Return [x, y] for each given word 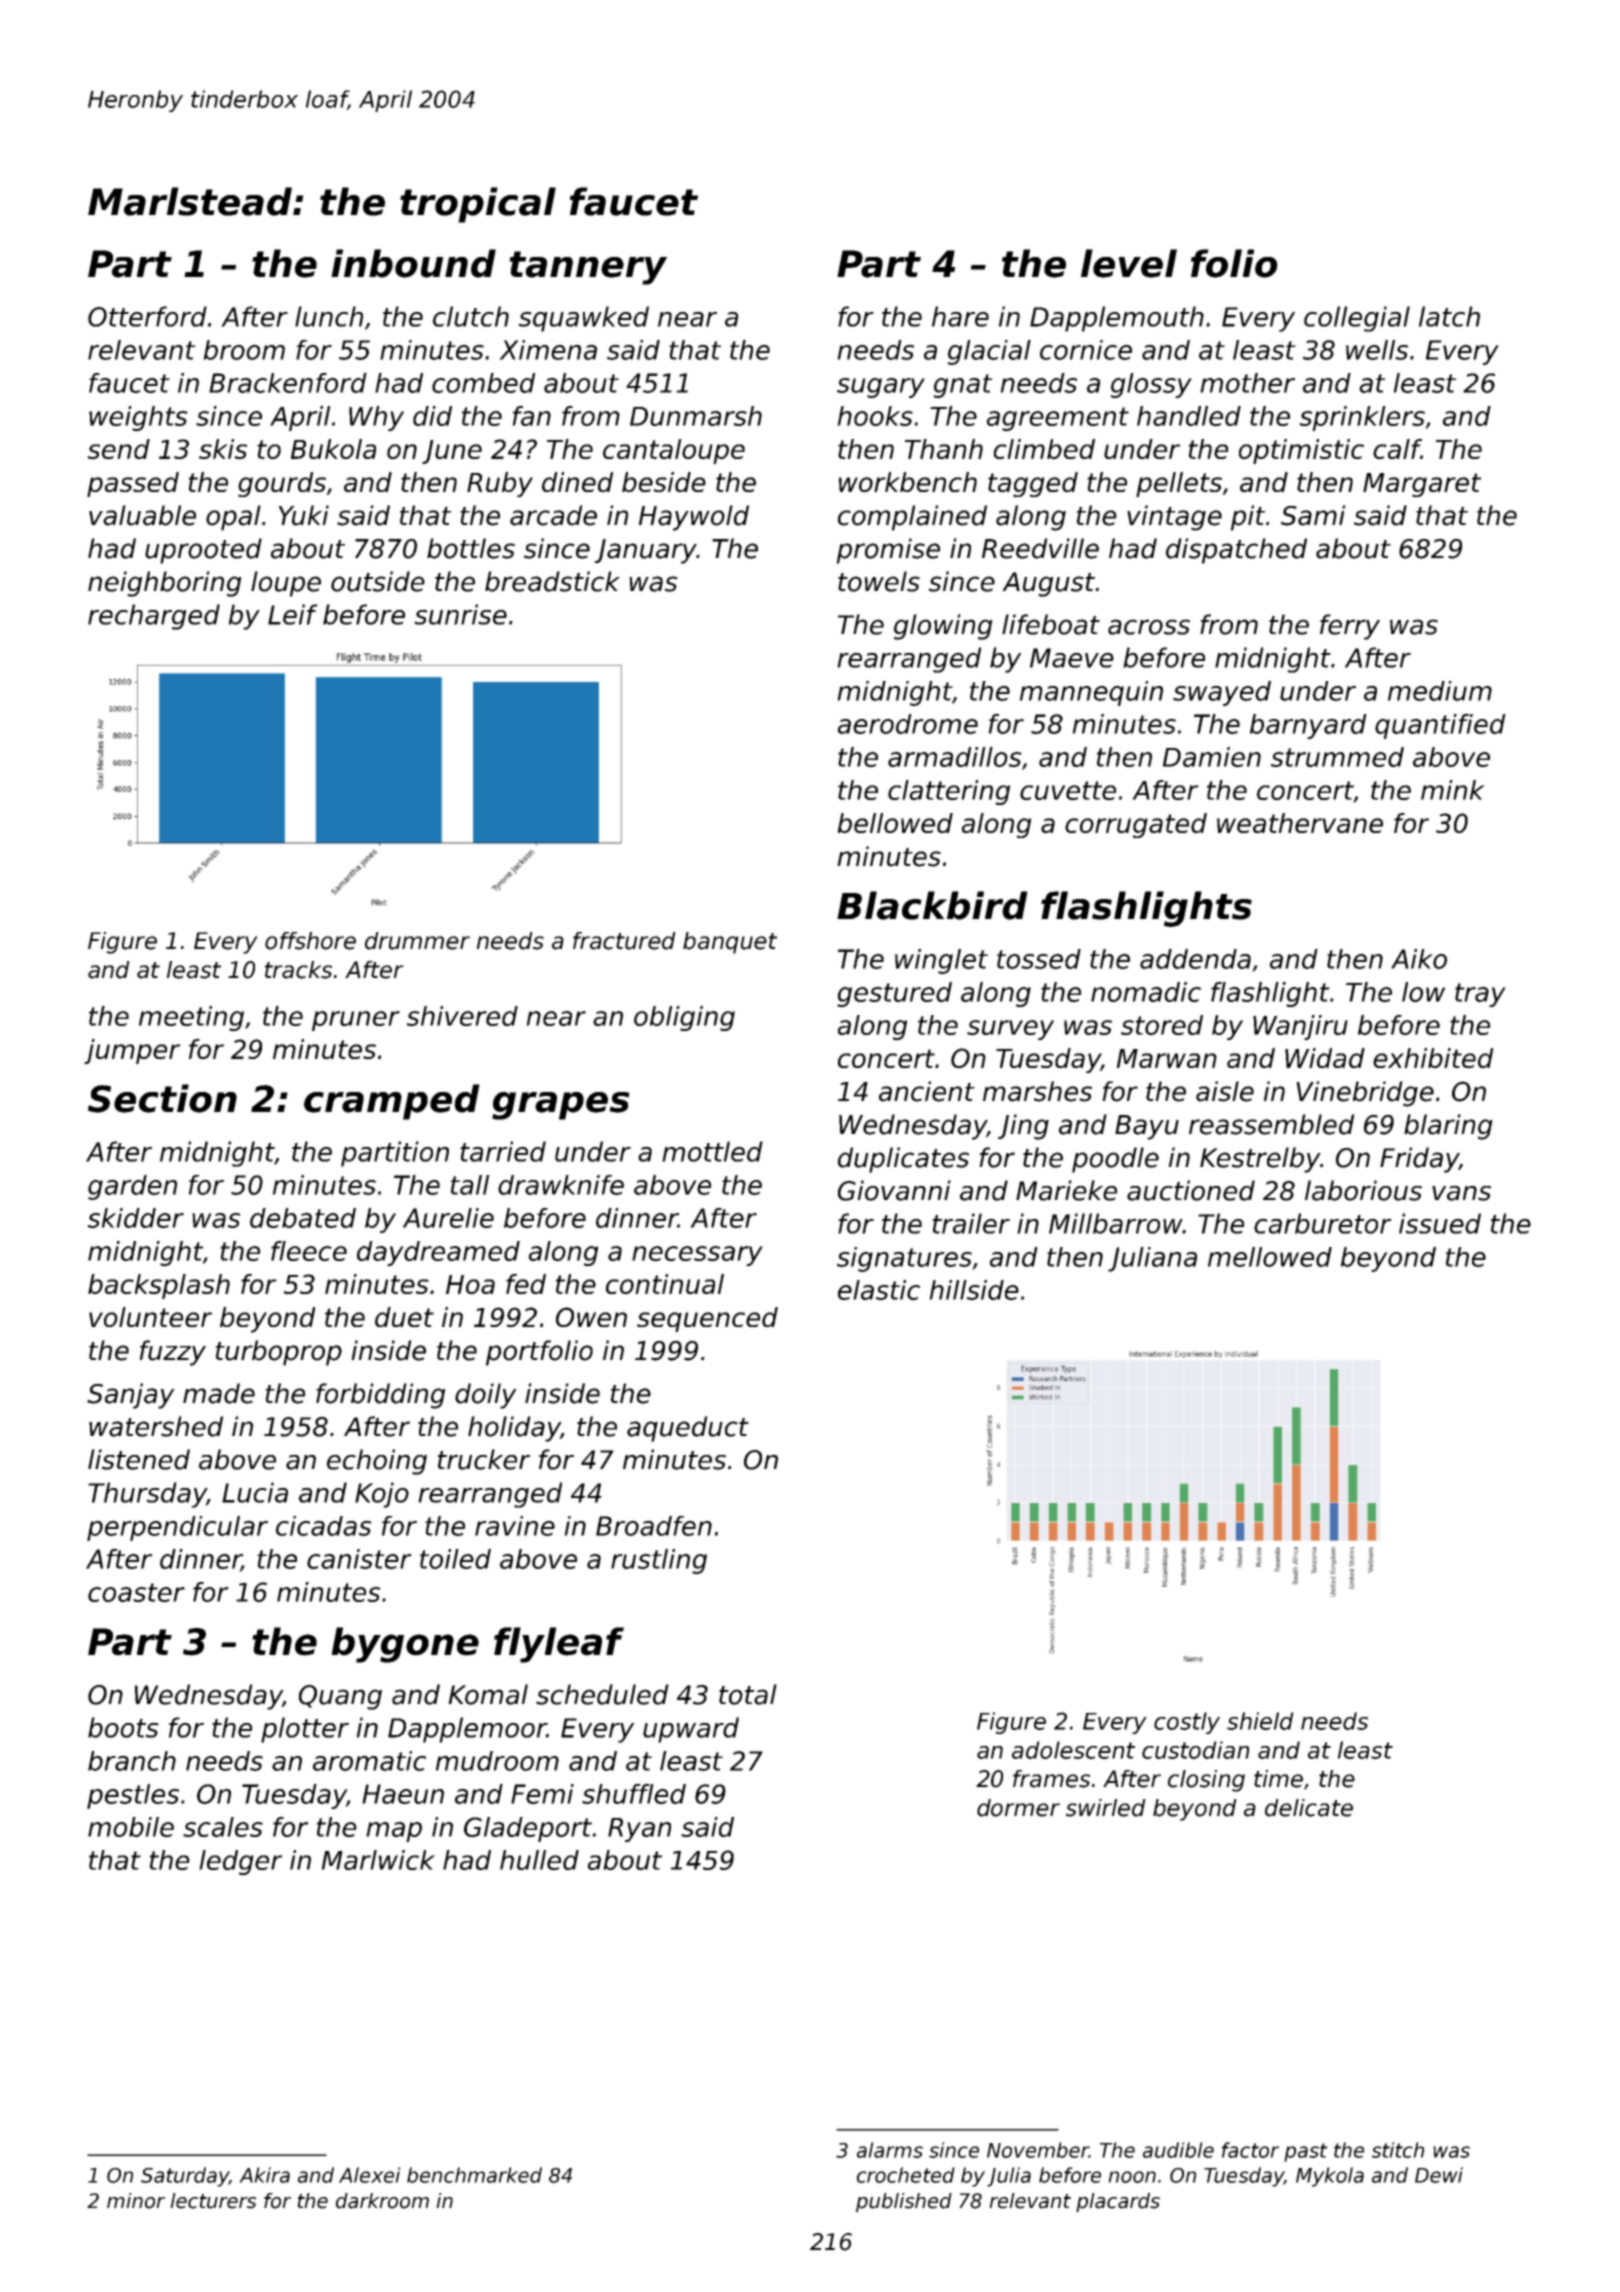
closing [1206, 1781]
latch [1449, 316]
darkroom [382, 2201]
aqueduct [688, 1429]
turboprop [278, 1353]
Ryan [639, 1830]
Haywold [694, 518]
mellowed [1270, 1257]
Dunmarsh [696, 416]
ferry [1350, 627]
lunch [329, 316]
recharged [154, 617]
